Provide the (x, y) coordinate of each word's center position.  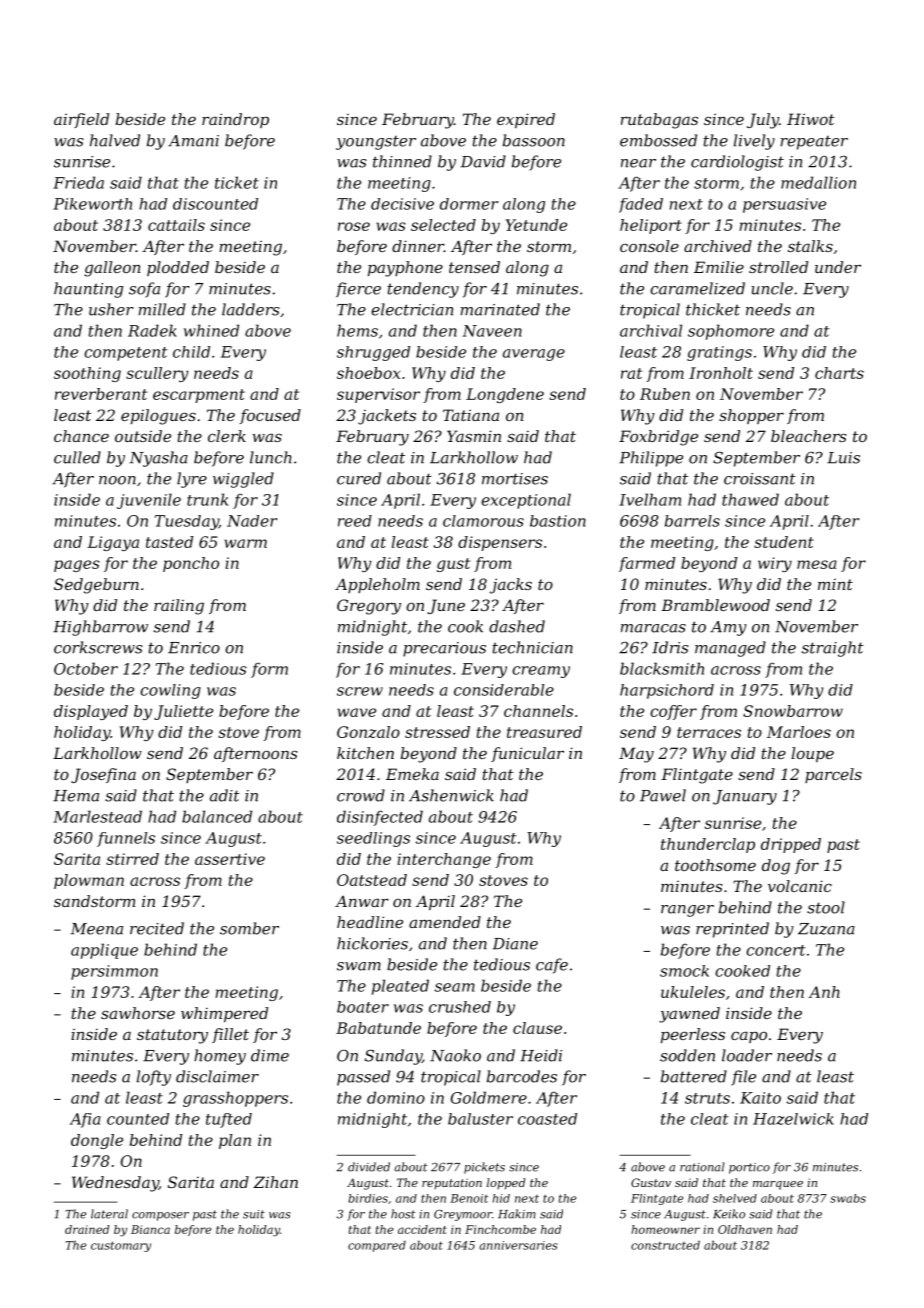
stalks (810, 246)
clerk (227, 436)
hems (357, 330)
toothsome (715, 865)
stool (826, 907)
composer (160, 1216)
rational (702, 1167)
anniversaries (518, 1245)
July (763, 121)
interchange (444, 860)
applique (104, 951)
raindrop (235, 120)
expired (526, 120)
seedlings (373, 839)
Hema (76, 796)
